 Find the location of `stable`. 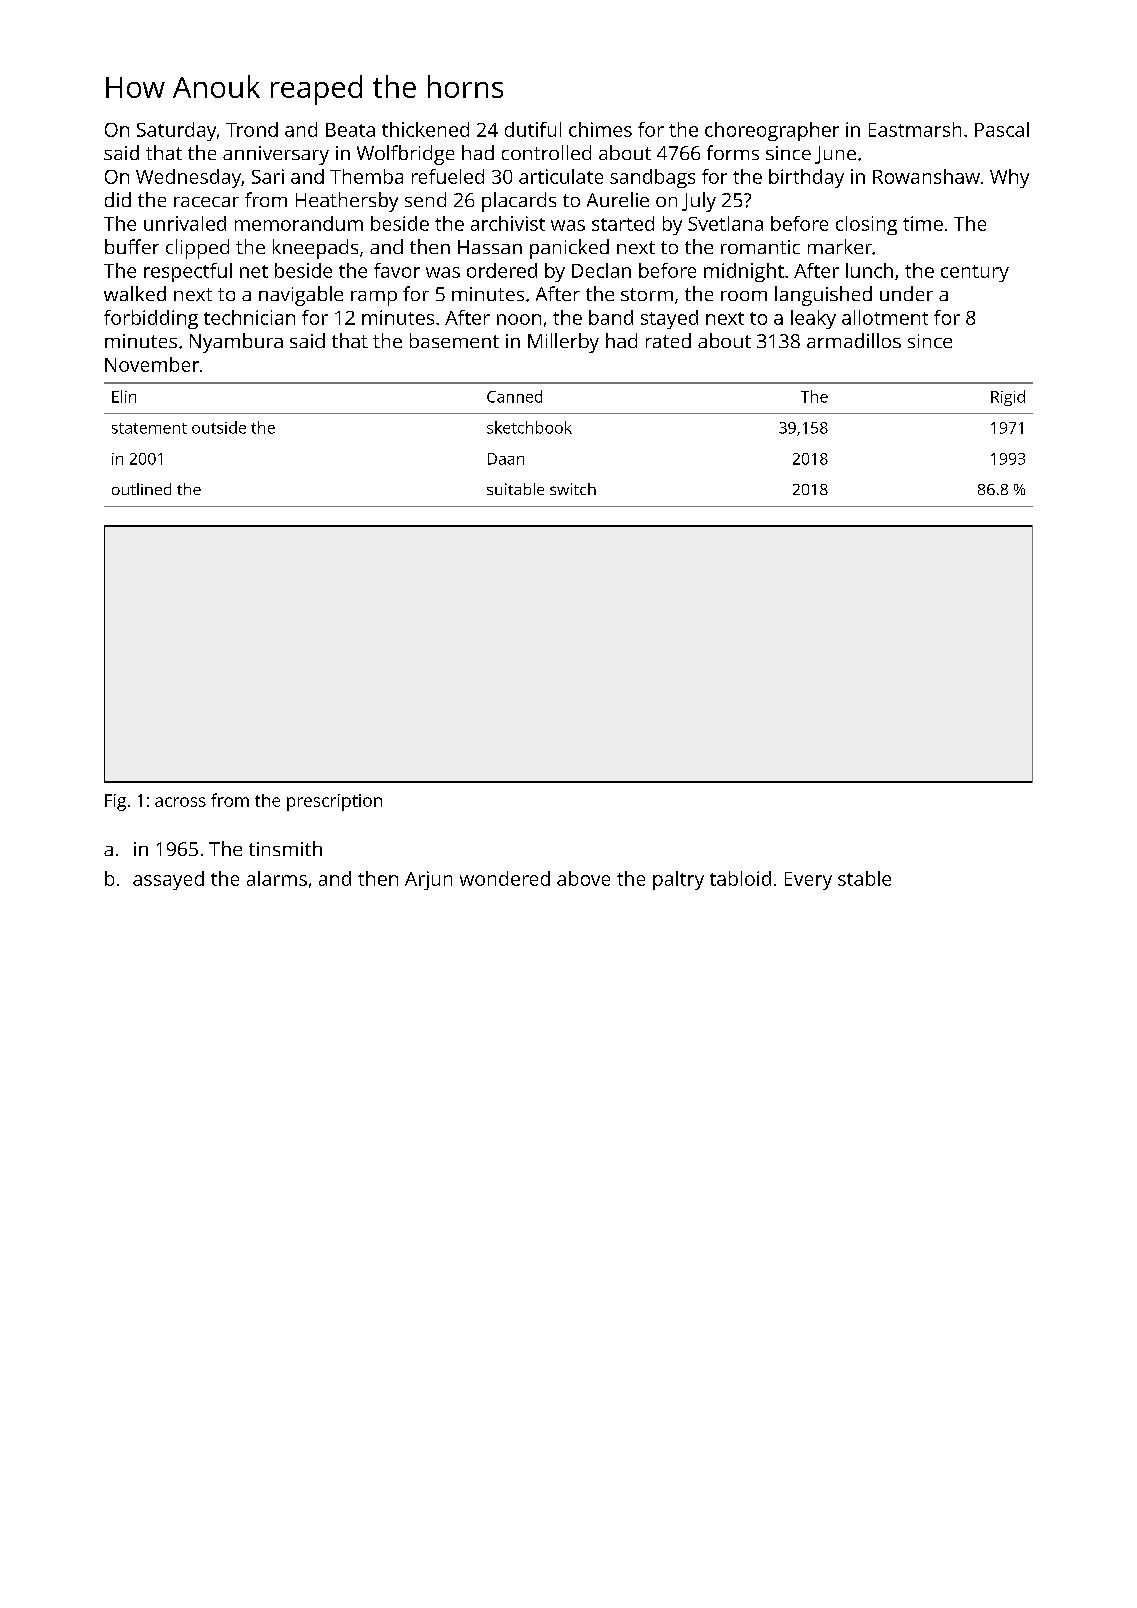

stable is located at coordinates (864, 878).
